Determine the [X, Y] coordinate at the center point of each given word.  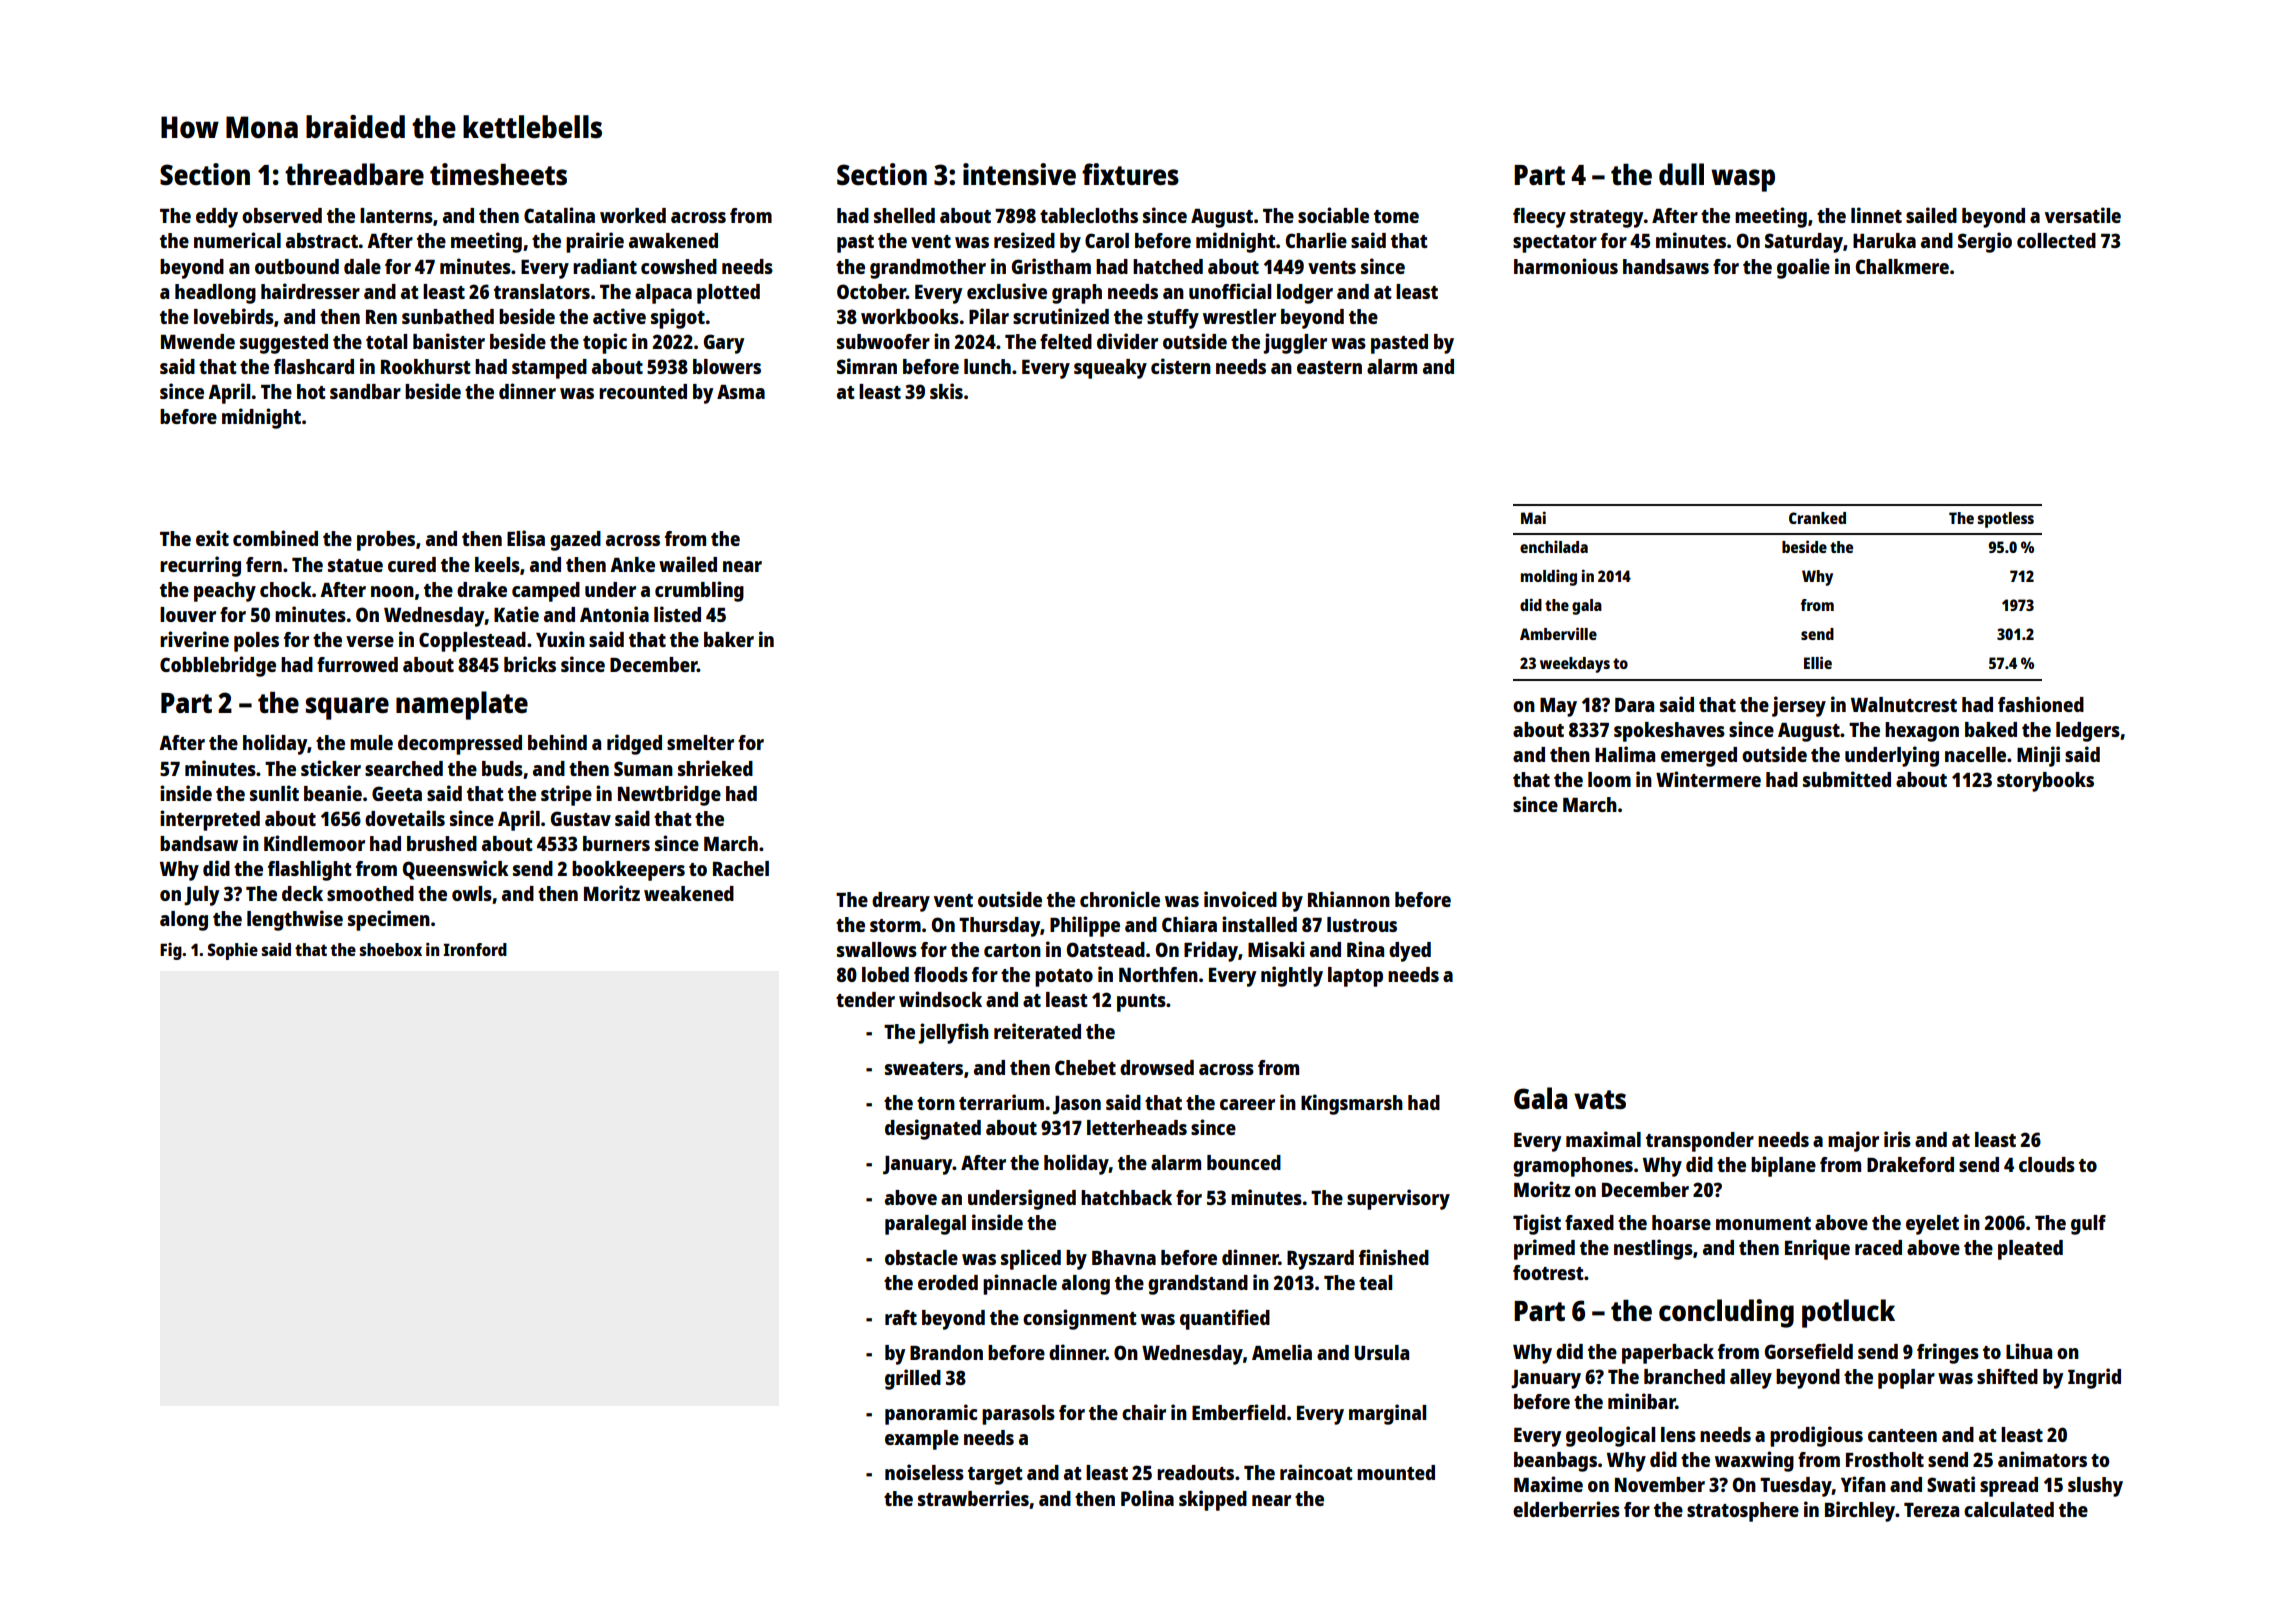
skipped [1213, 1500]
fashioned [2041, 704]
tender [865, 999]
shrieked [715, 768]
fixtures [1130, 174]
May [1558, 707]
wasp [1743, 180]
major [1853, 1141]
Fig [171, 951]
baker [729, 639]
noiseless [924, 1472]
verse [370, 641]
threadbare [354, 174]
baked [1991, 729]
